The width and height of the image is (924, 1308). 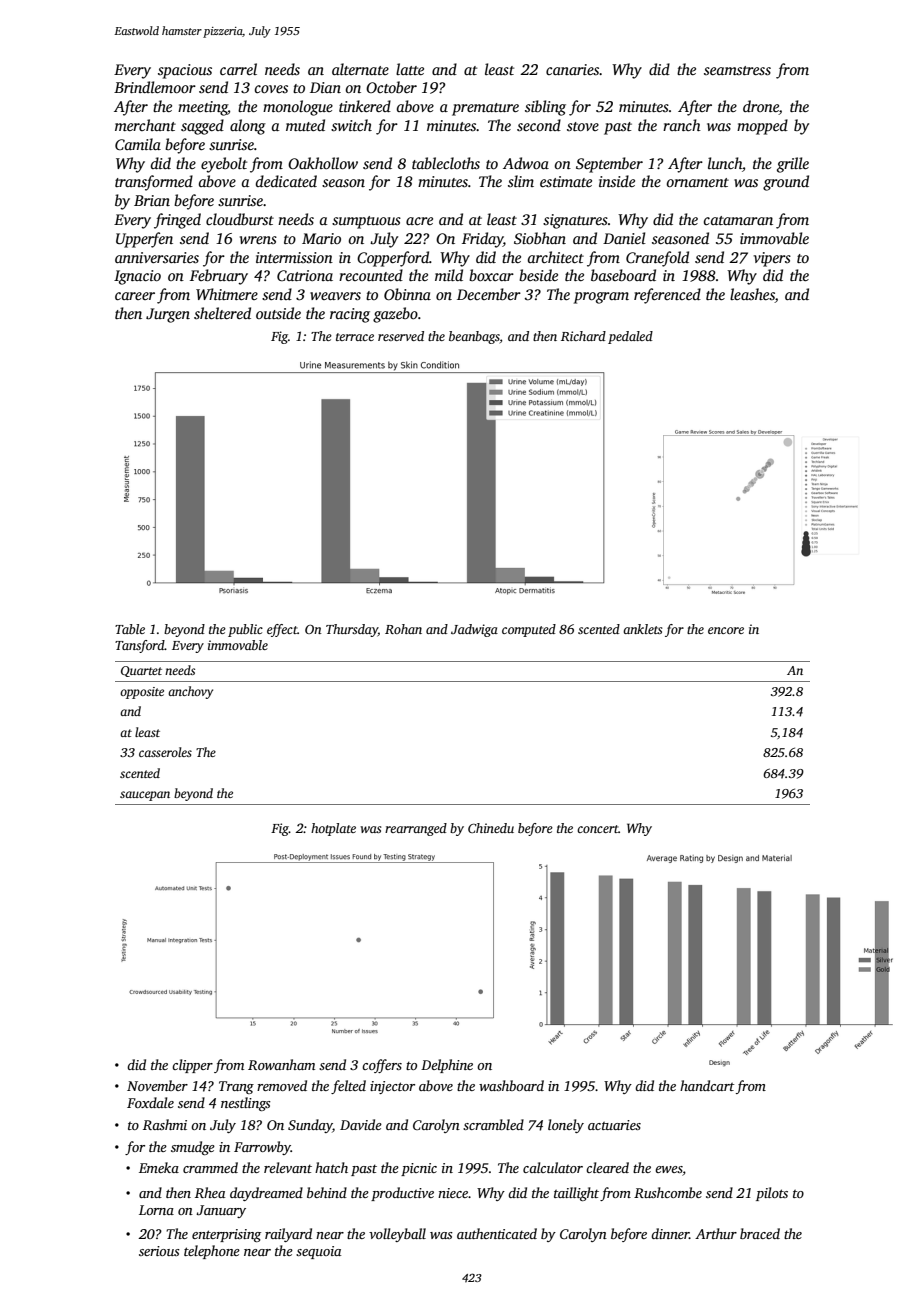 I want to click on slim, so click(x=521, y=181).
